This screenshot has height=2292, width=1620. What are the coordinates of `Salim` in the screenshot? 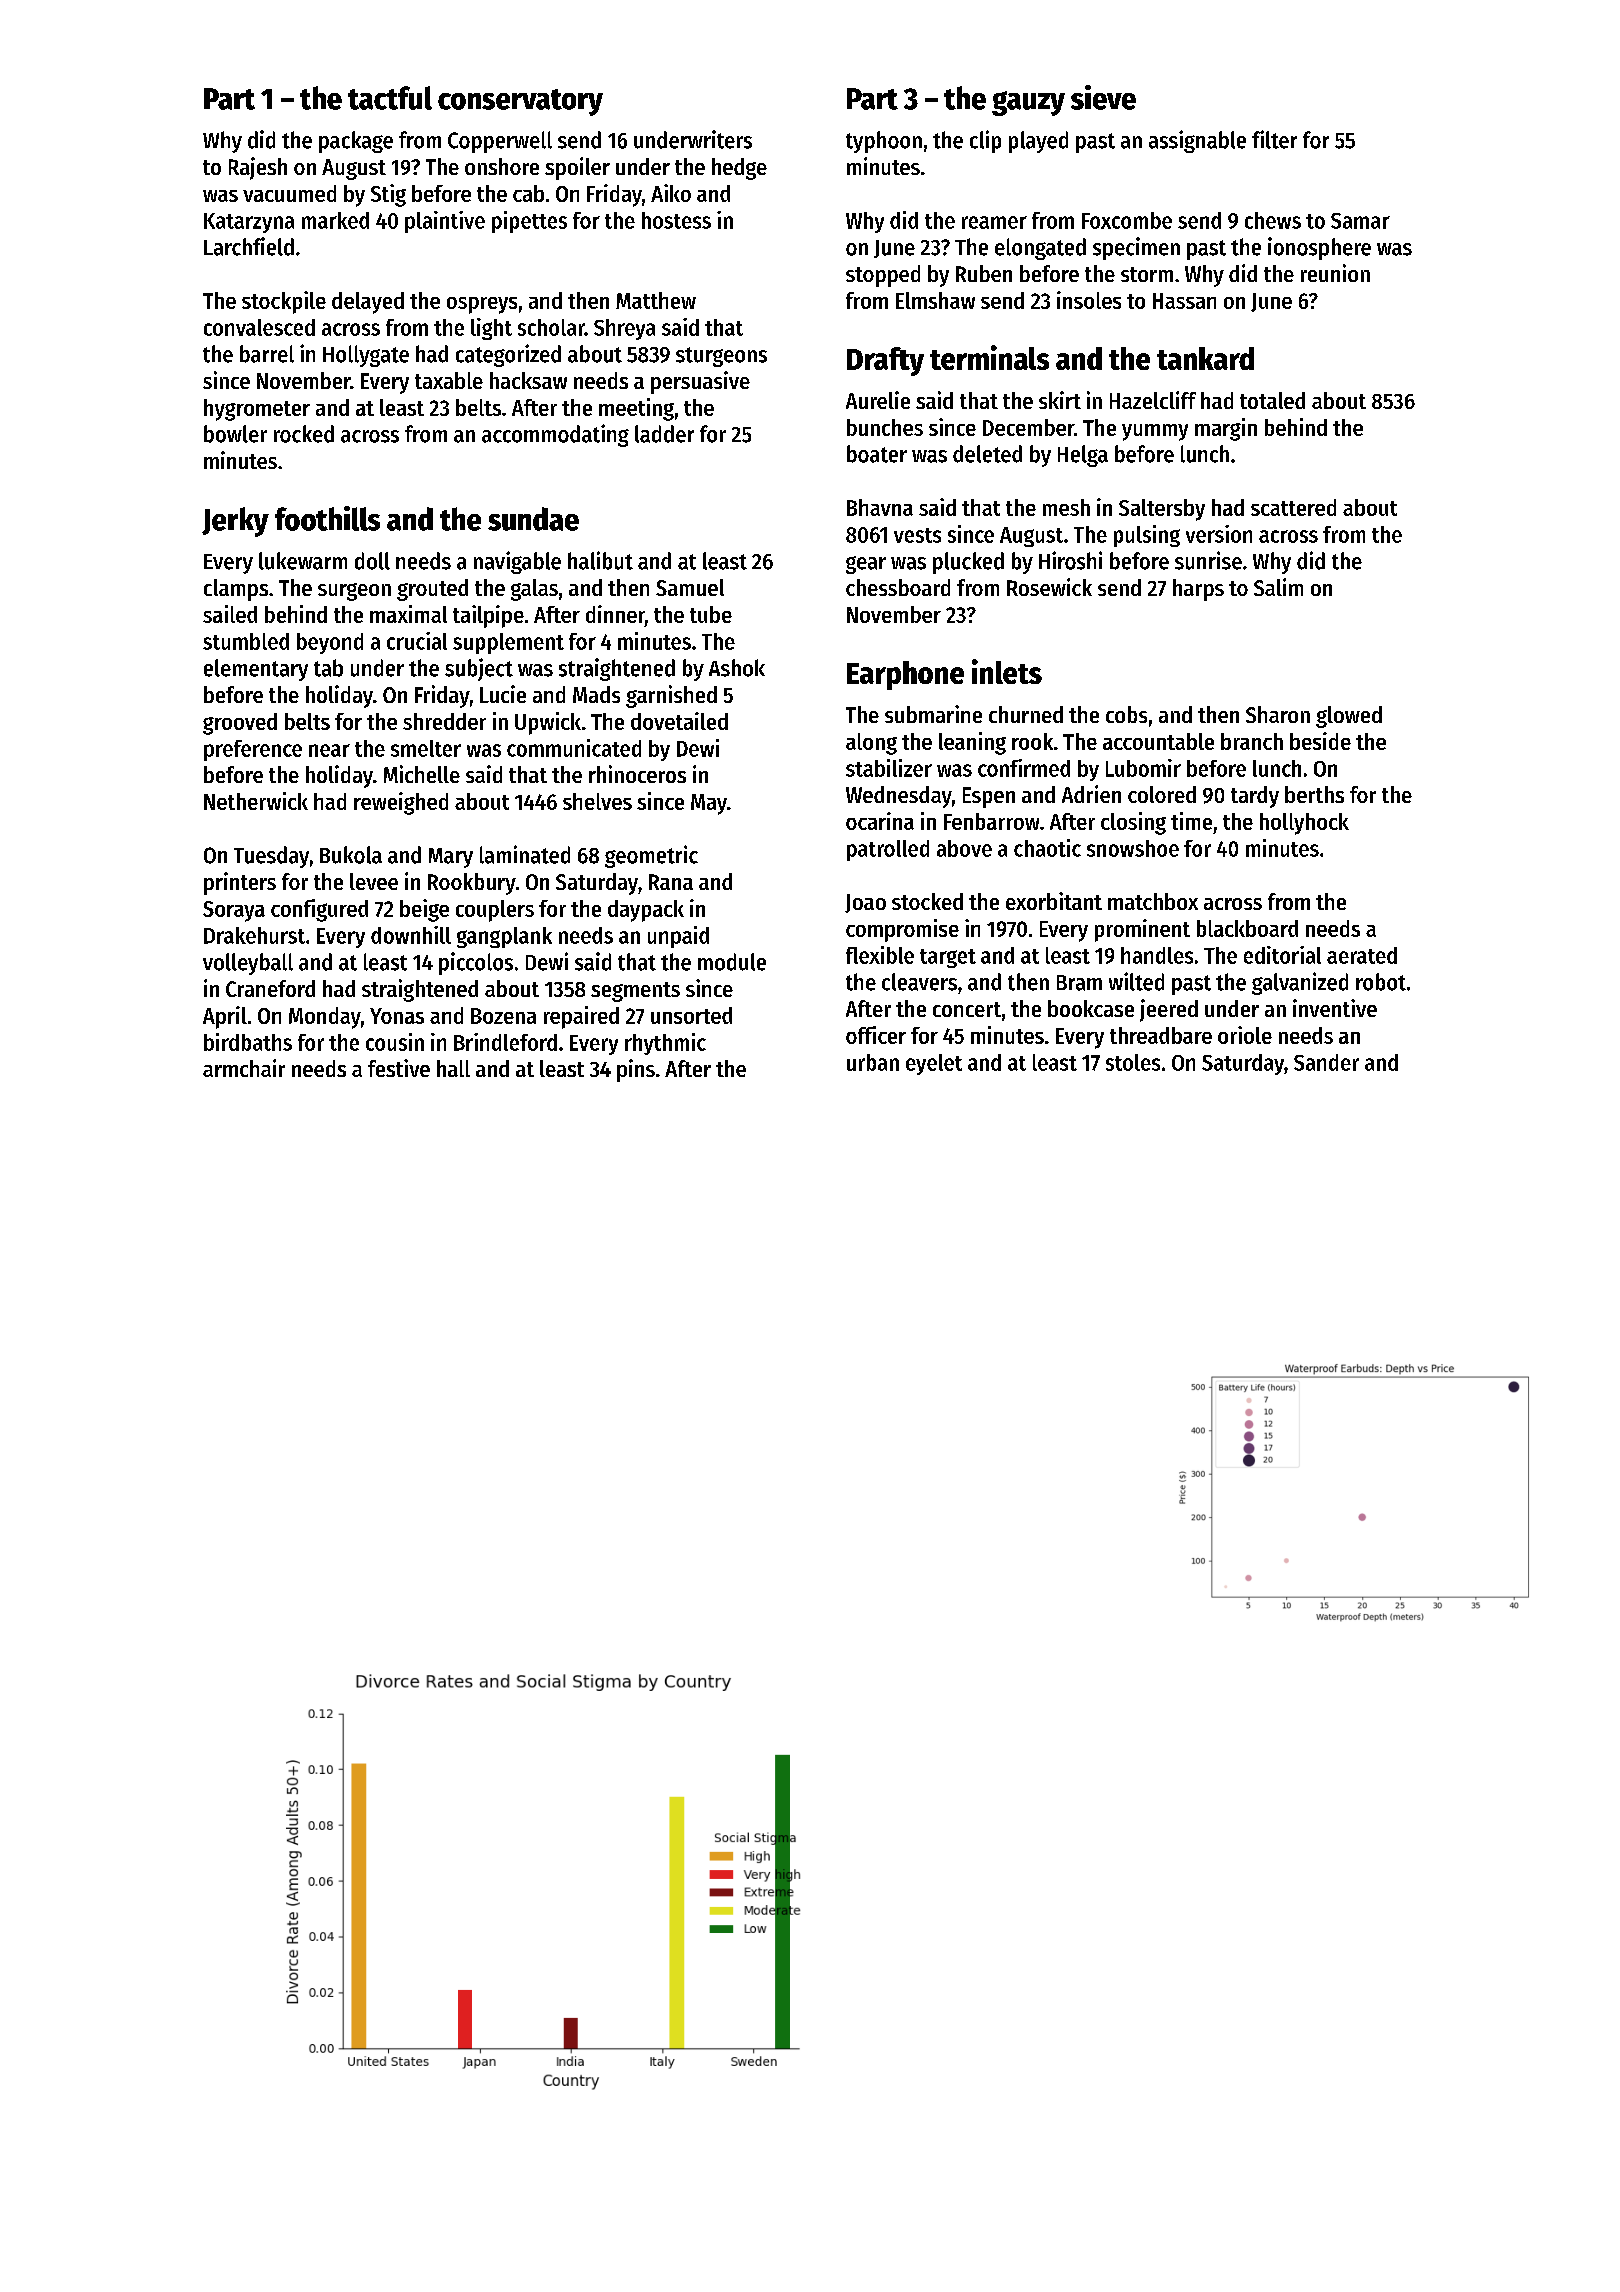 It's located at (1278, 587).
